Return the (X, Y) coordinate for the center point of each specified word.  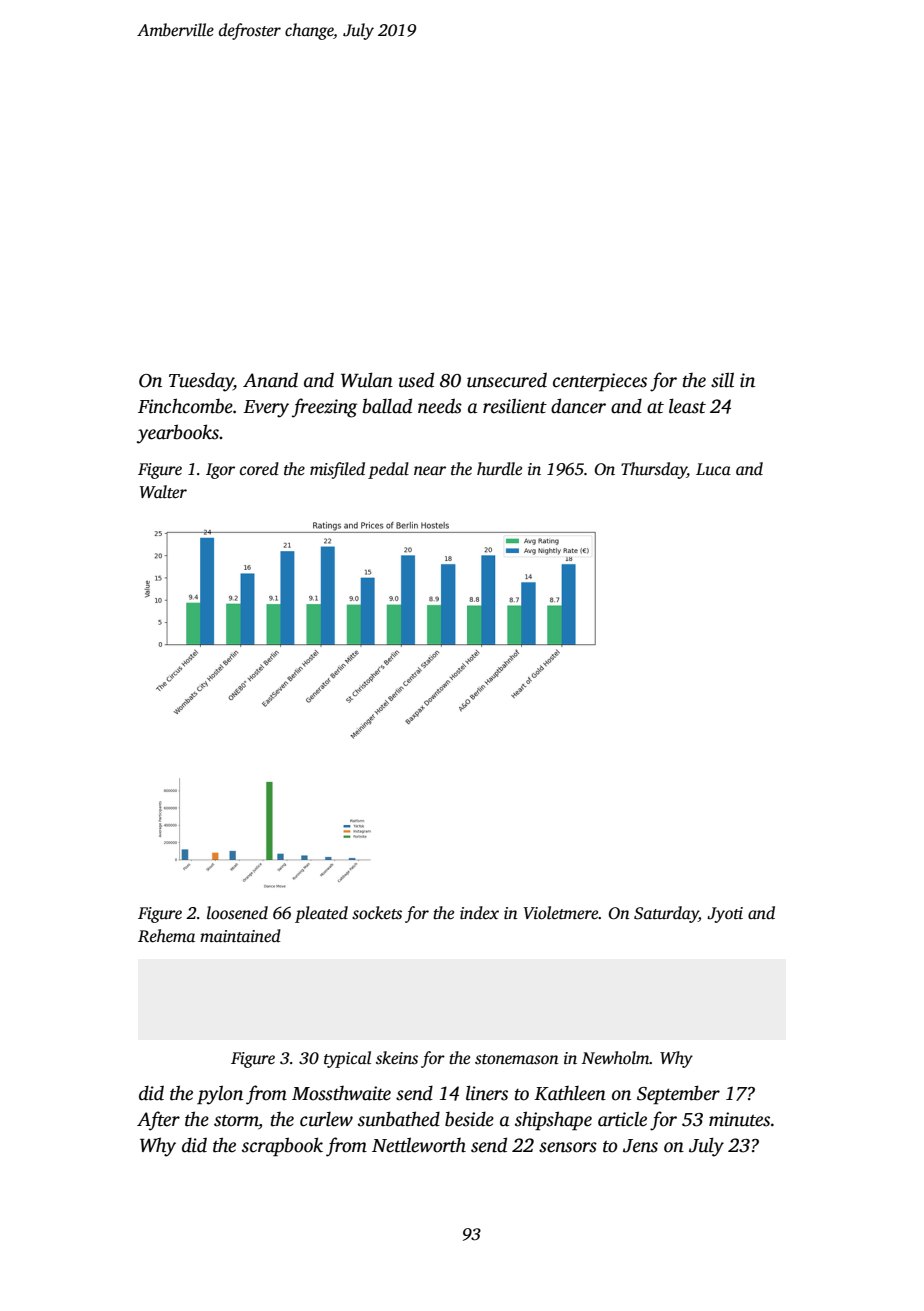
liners (487, 1093)
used (416, 380)
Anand (270, 380)
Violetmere (561, 913)
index (479, 912)
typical (347, 1059)
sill (722, 380)
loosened (237, 913)
